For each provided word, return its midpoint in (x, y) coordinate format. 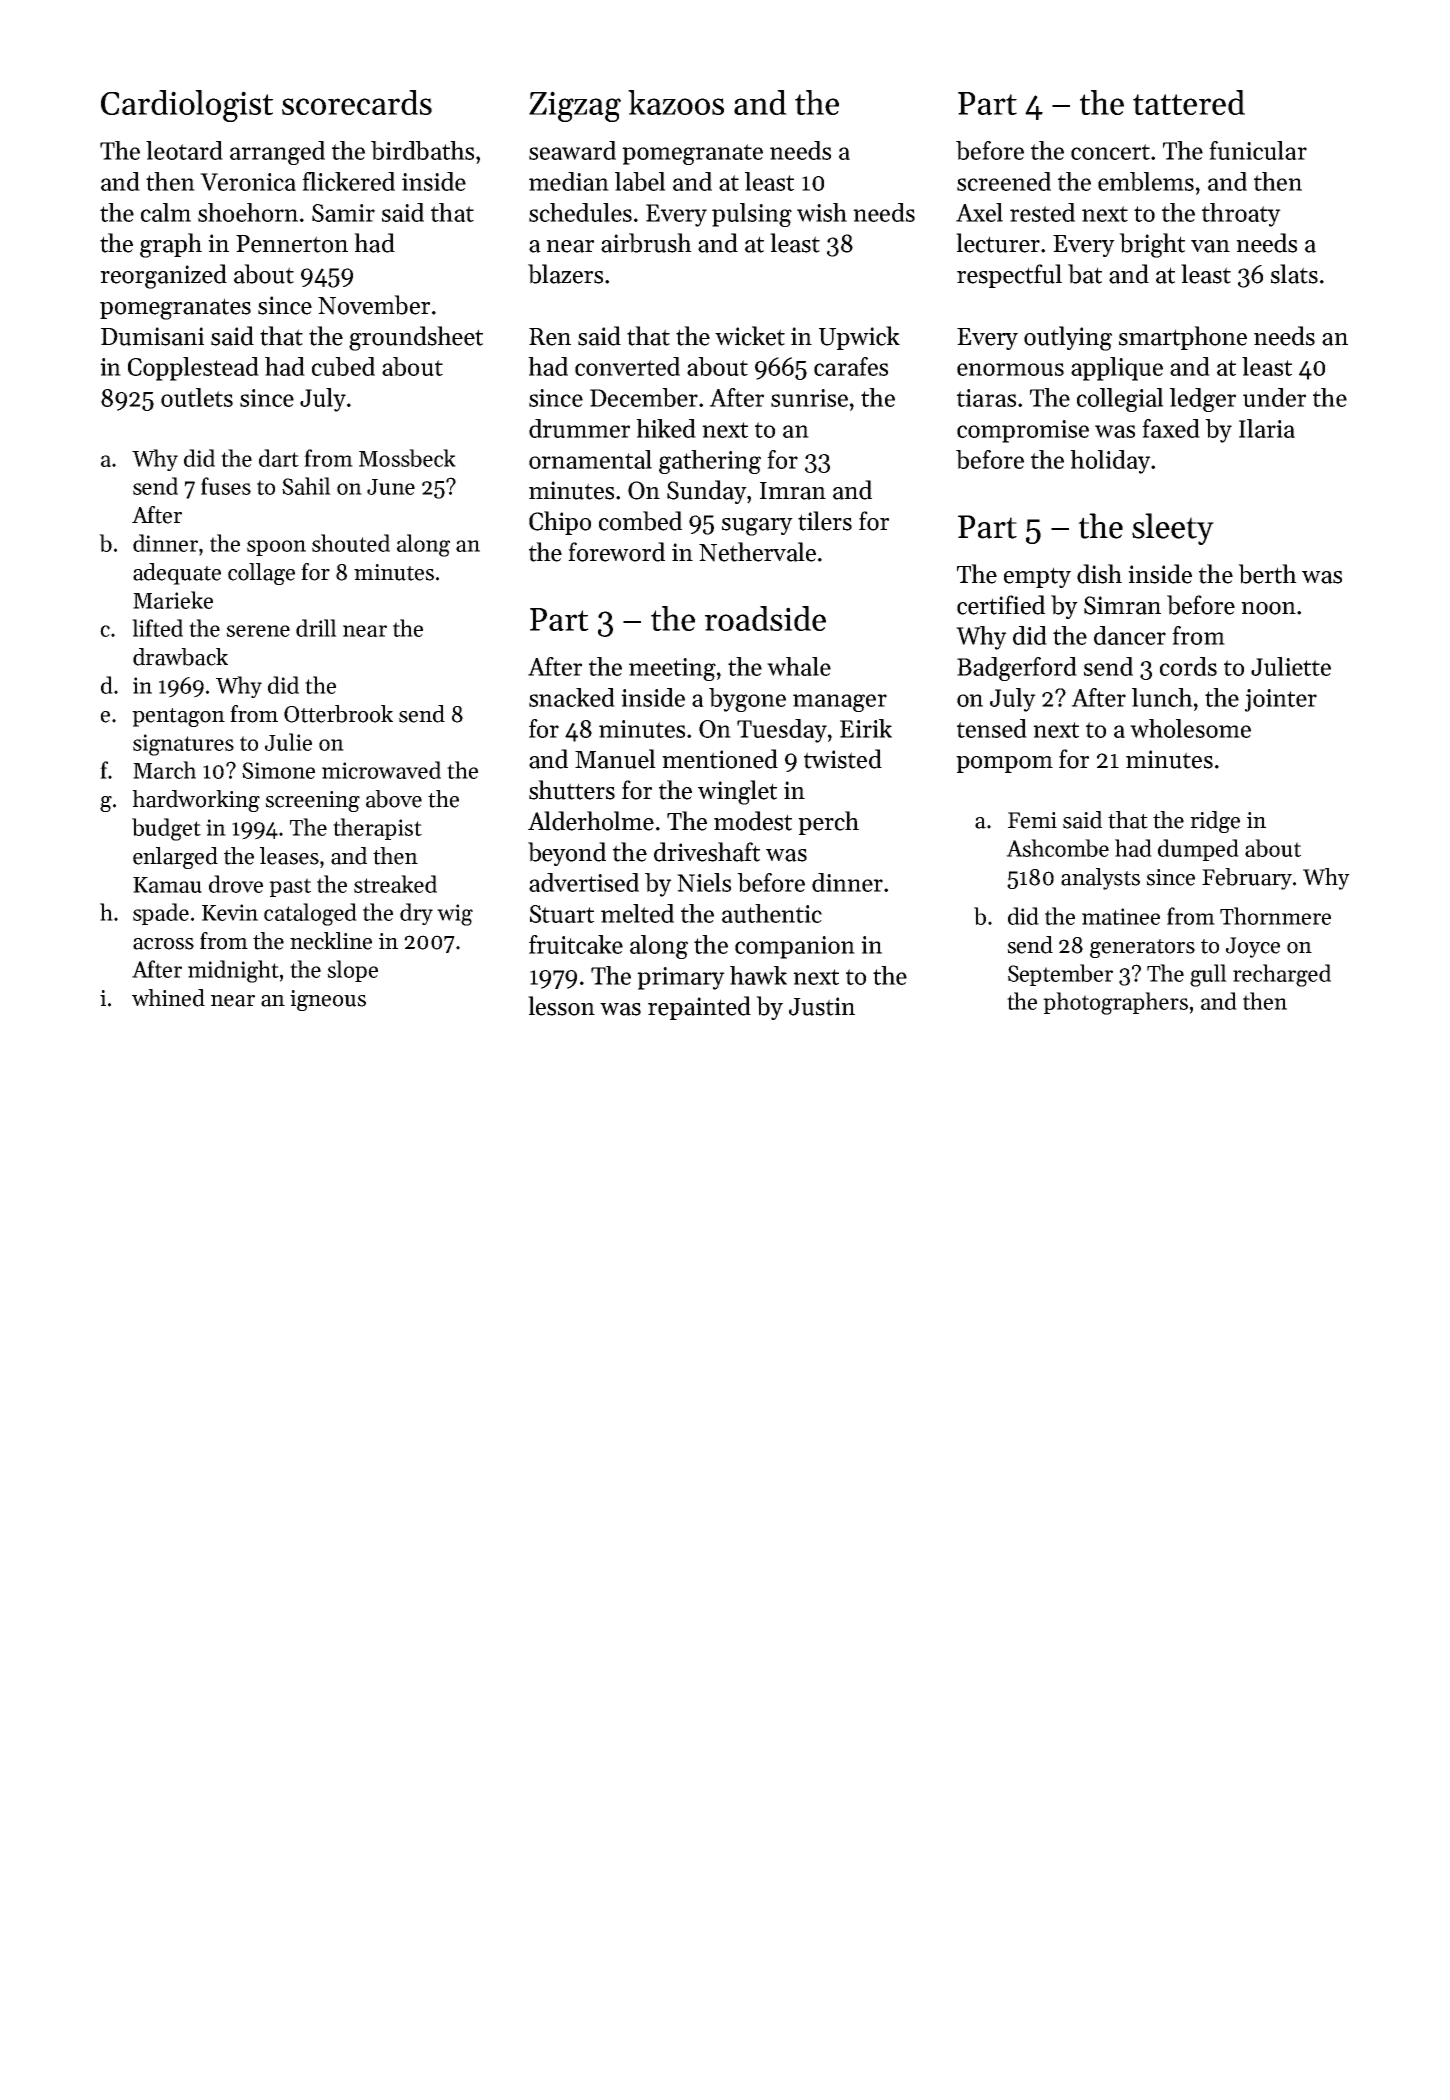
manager (840, 703)
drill (316, 628)
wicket (750, 336)
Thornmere (1275, 916)
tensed (992, 728)
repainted (699, 1008)
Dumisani (152, 336)
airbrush (646, 243)
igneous (328, 1000)
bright (1152, 245)
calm (166, 212)
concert (1110, 152)
